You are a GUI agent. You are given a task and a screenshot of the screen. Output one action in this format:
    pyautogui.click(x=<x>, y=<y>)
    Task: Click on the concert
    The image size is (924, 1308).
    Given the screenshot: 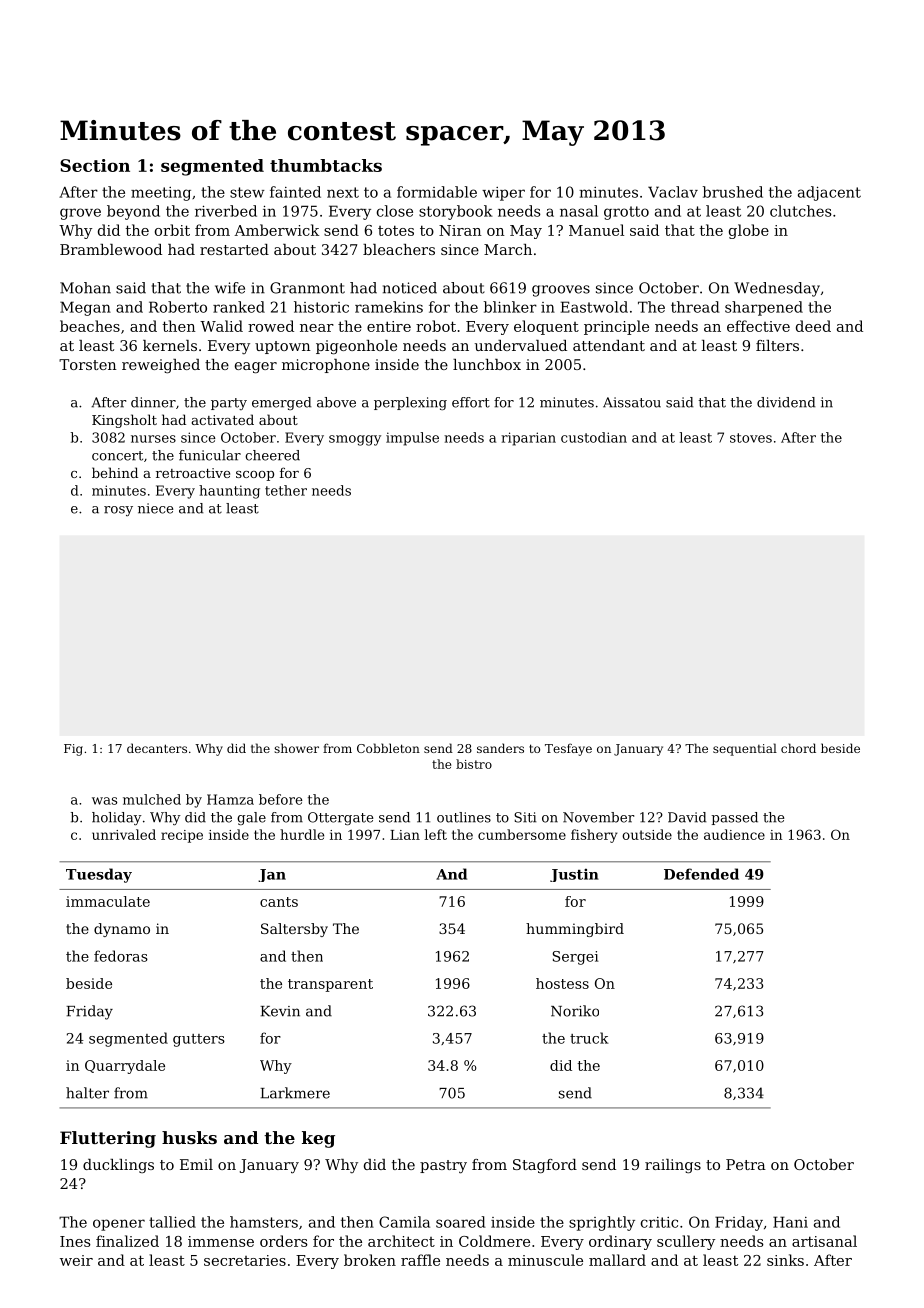 What is the action you would take?
    pyautogui.click(x=117, y=456)
